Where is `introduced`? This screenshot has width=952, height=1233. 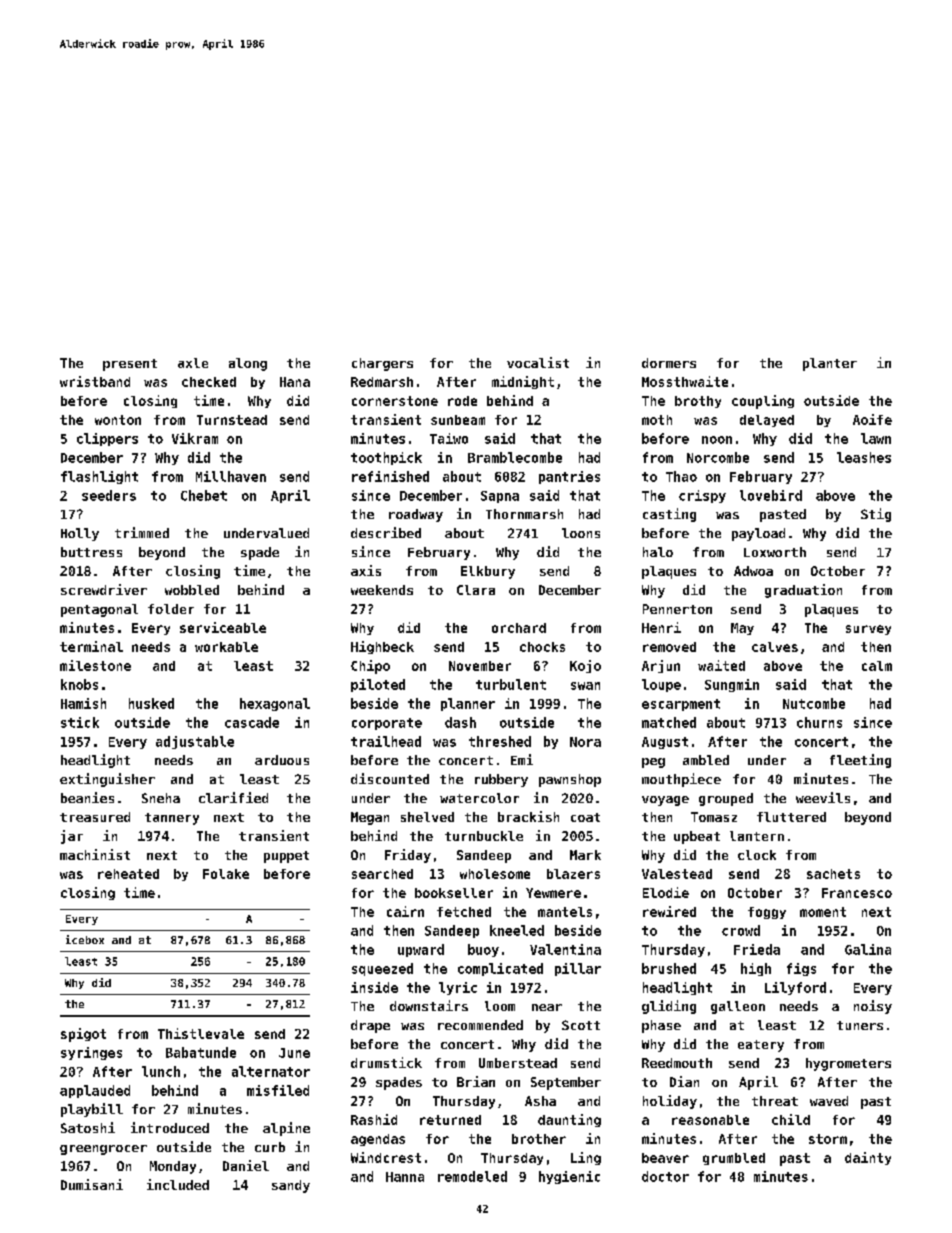 introduced is located at coordinates (170, 1127).
